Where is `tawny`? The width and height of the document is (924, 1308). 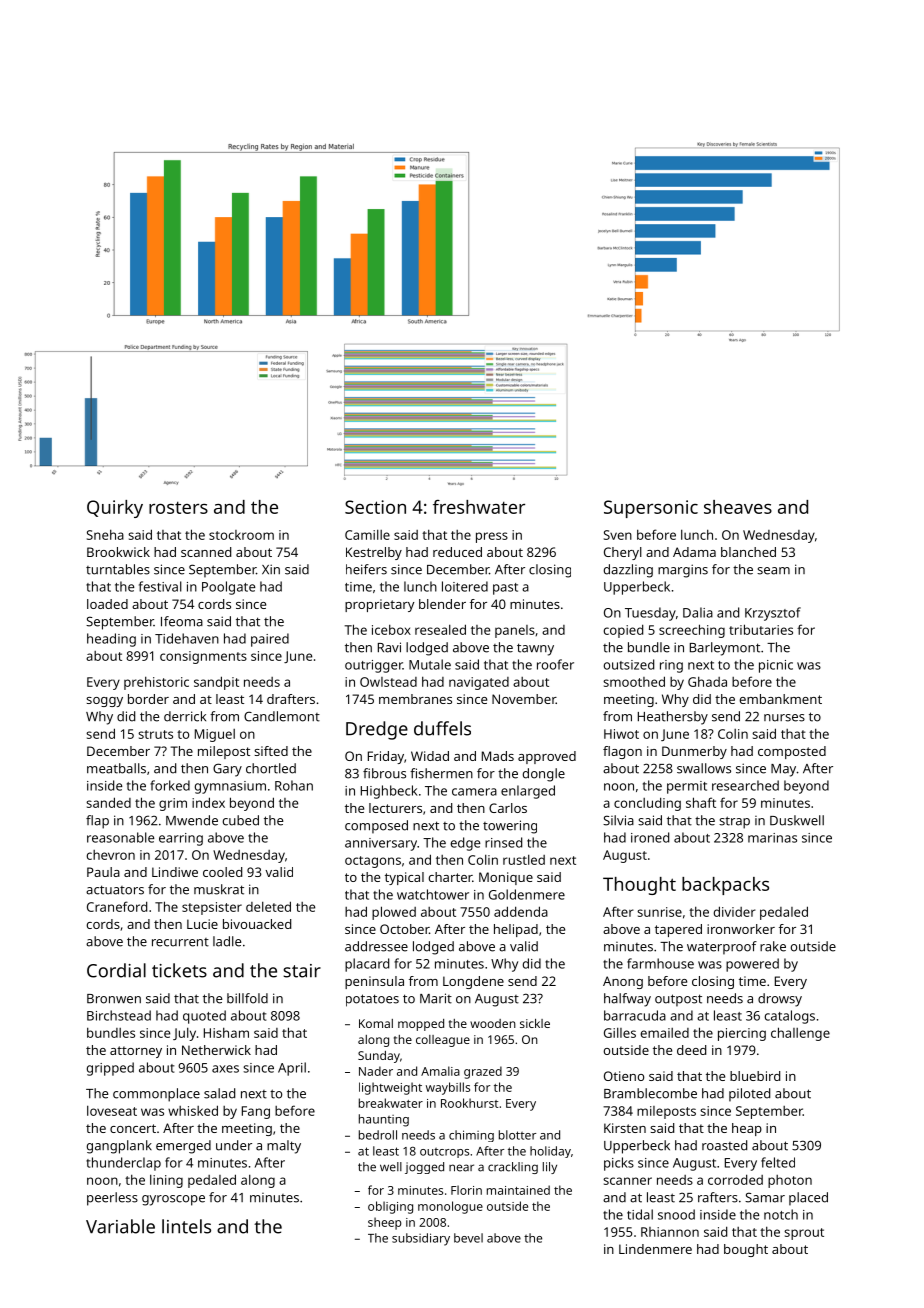
tawny is located at coordinates (535, 649).
